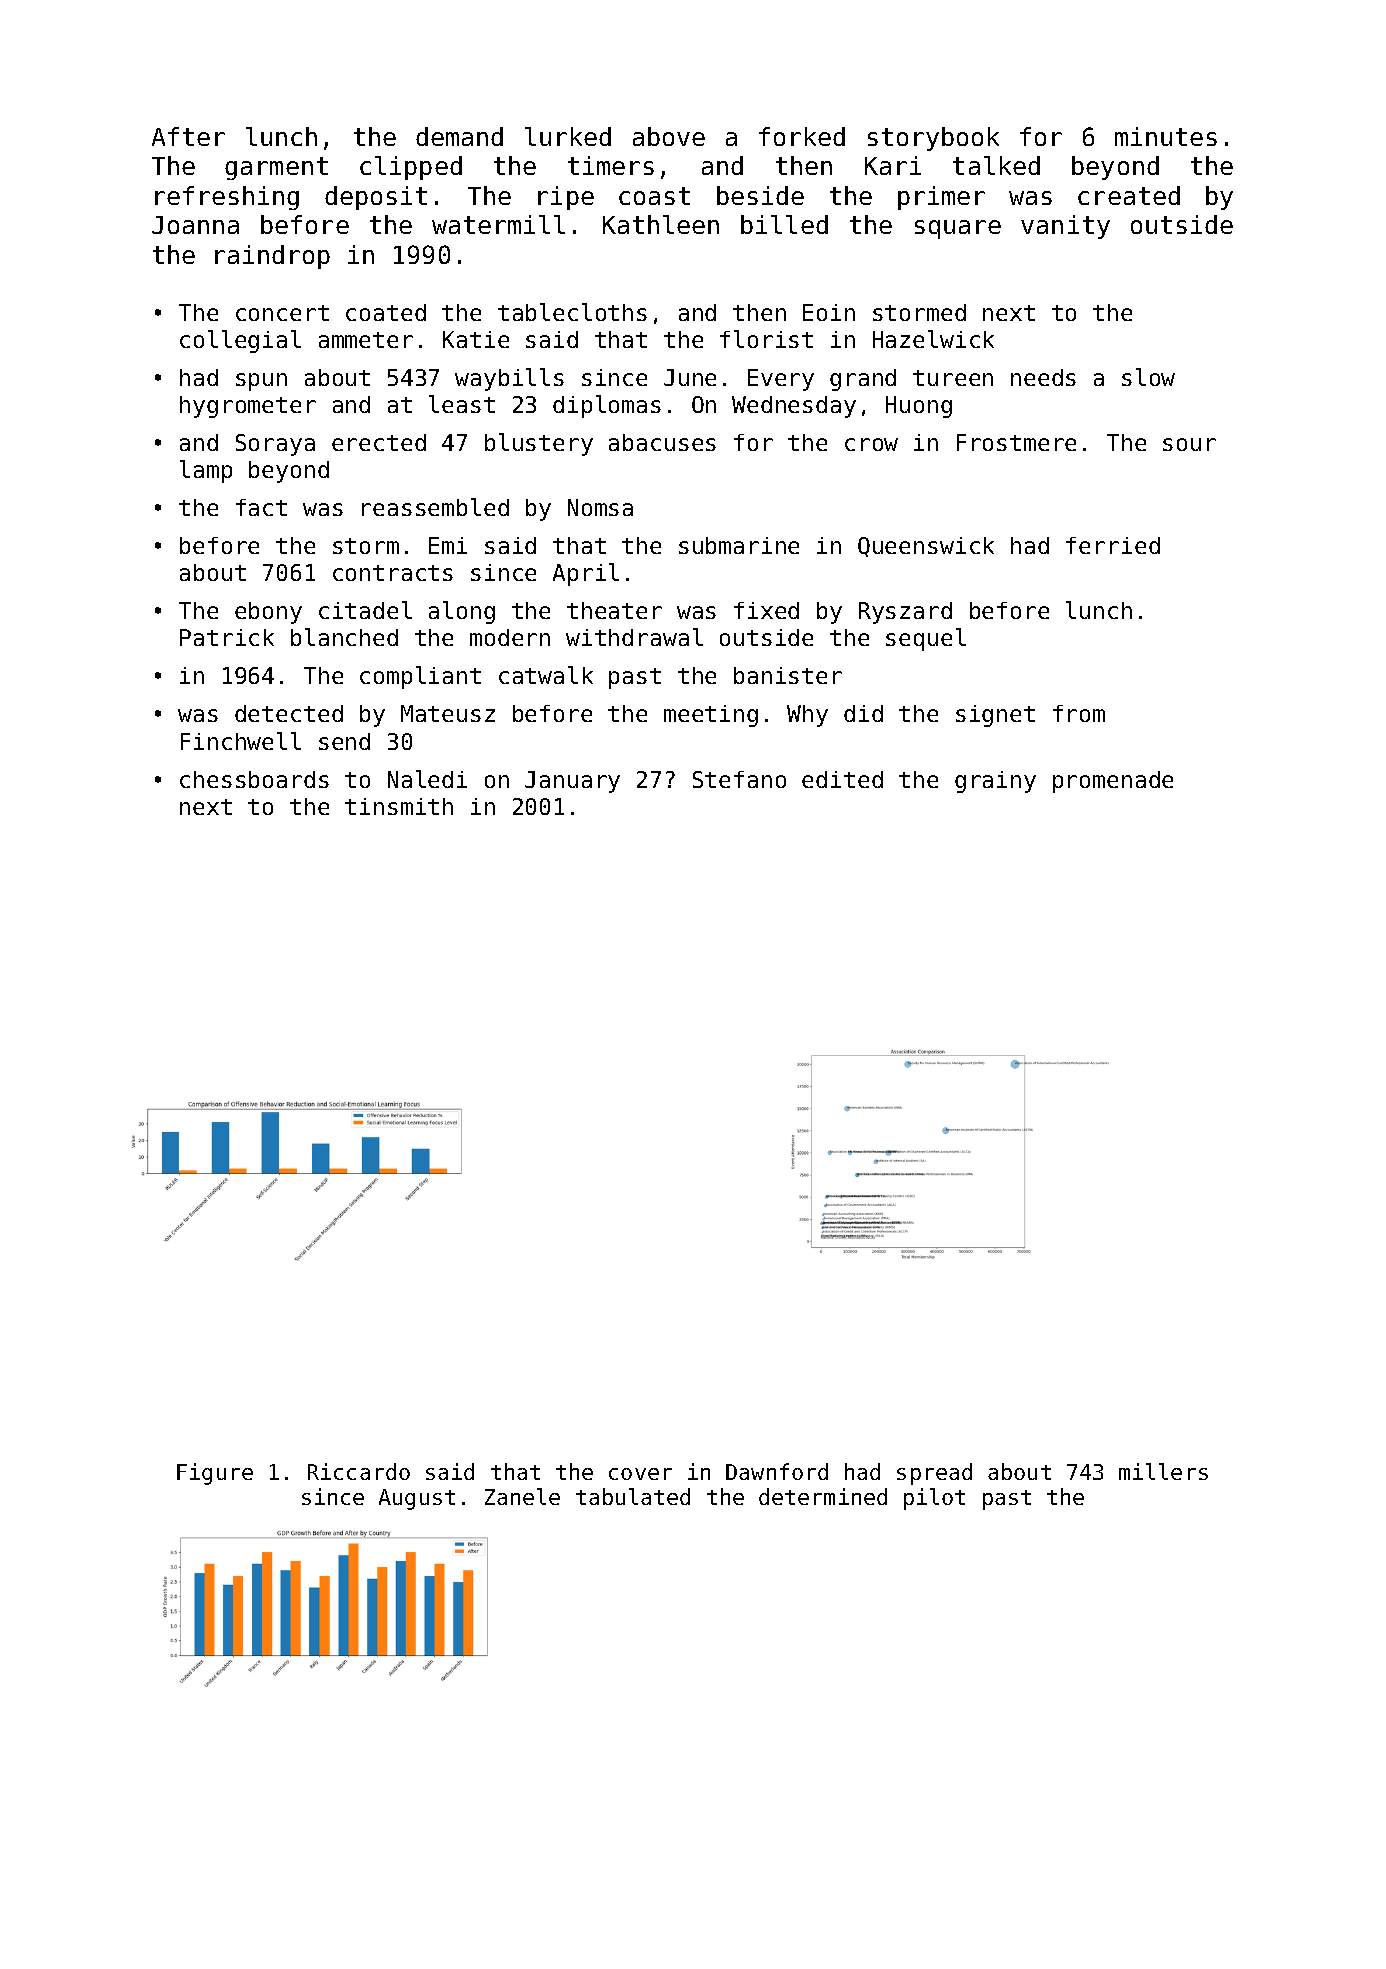  Describe the element at coordinates (215, 1474) in the screenshot. I see `Figure` at that location.
